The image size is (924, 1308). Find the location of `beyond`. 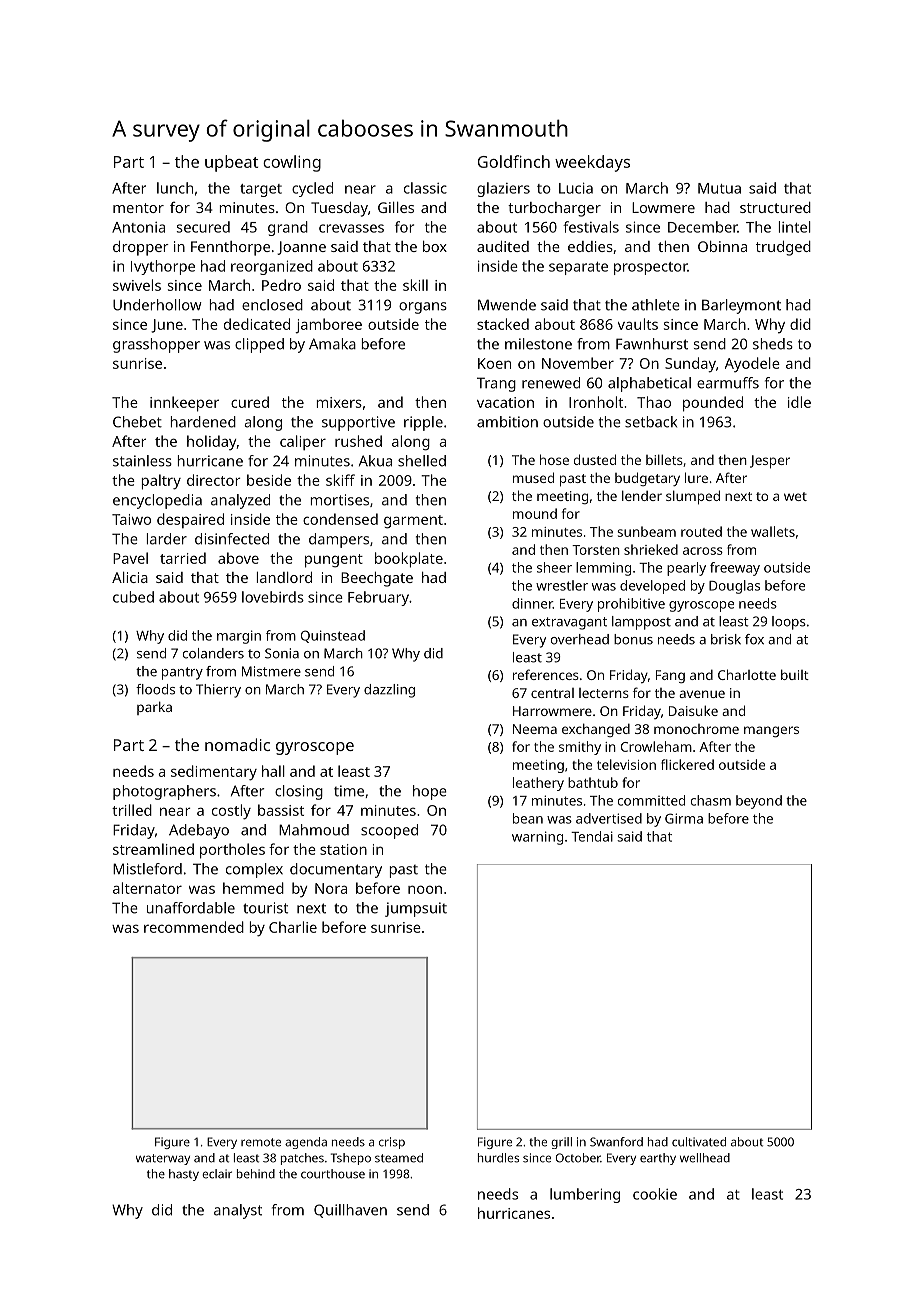

beyond is located at coordinates (759, 802).
